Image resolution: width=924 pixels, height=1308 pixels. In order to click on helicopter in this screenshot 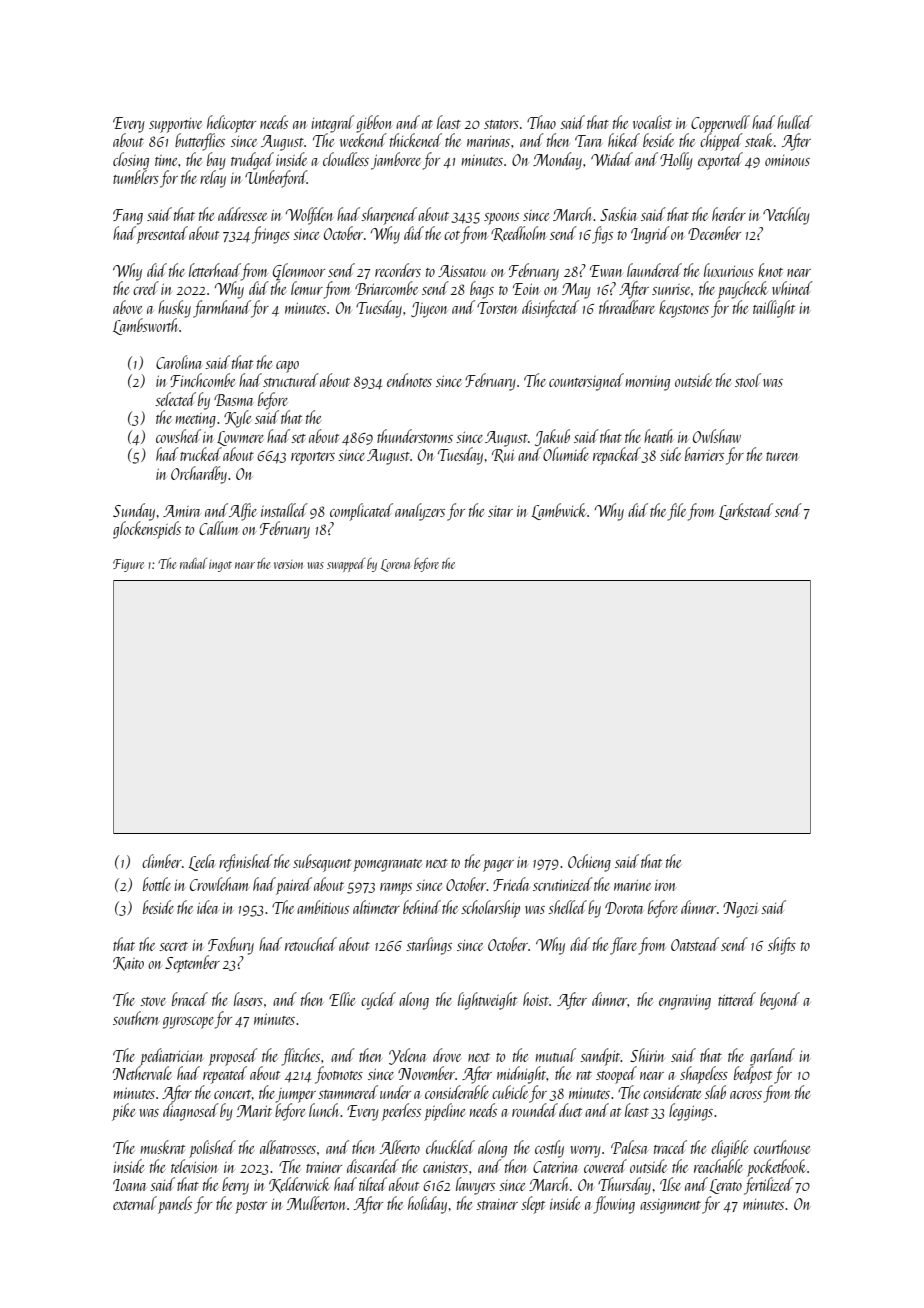, I will do `click(231, 124)`.
